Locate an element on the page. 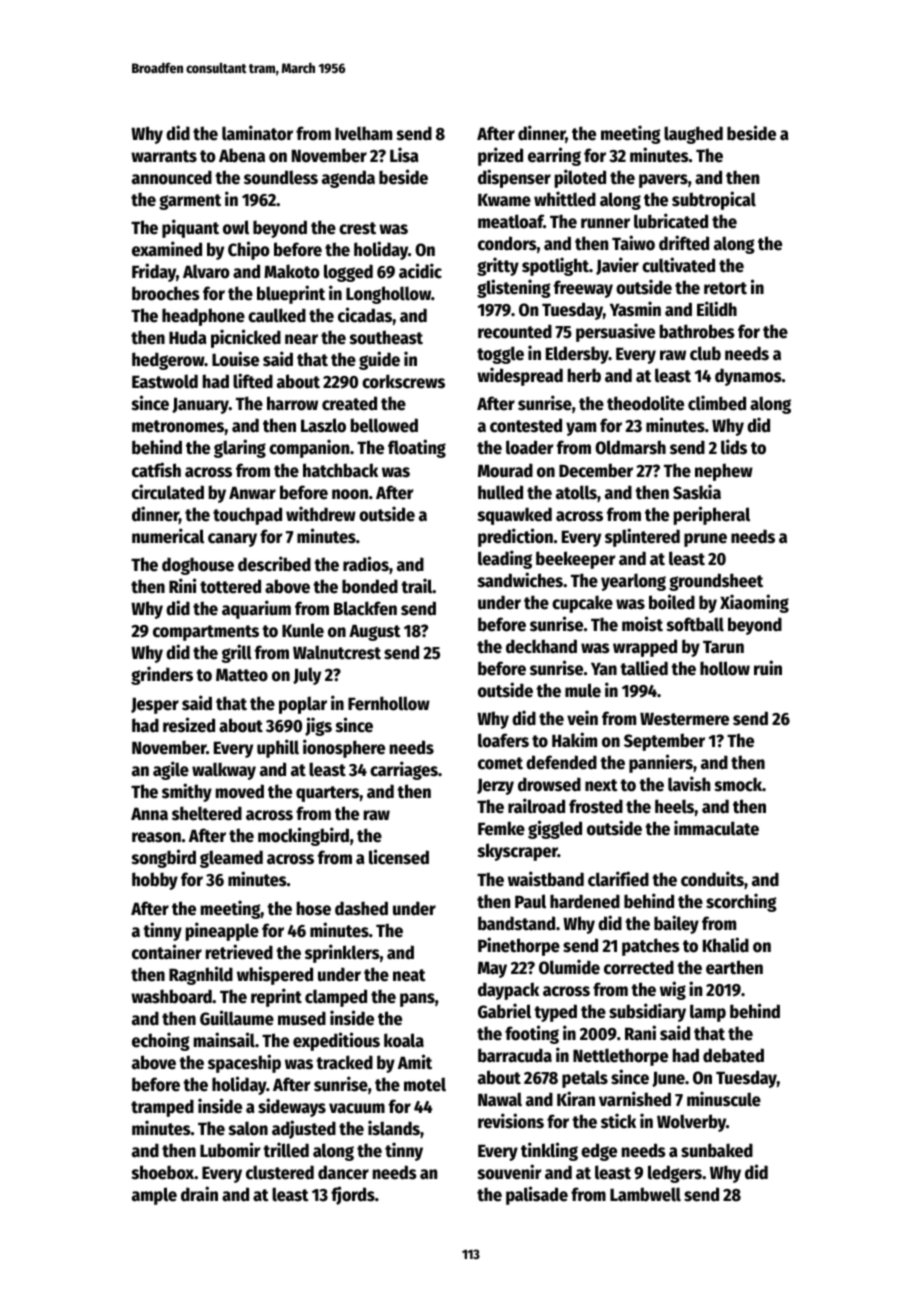 The image size is (924, 1314). Femke is located at coordinates (501, 828).
